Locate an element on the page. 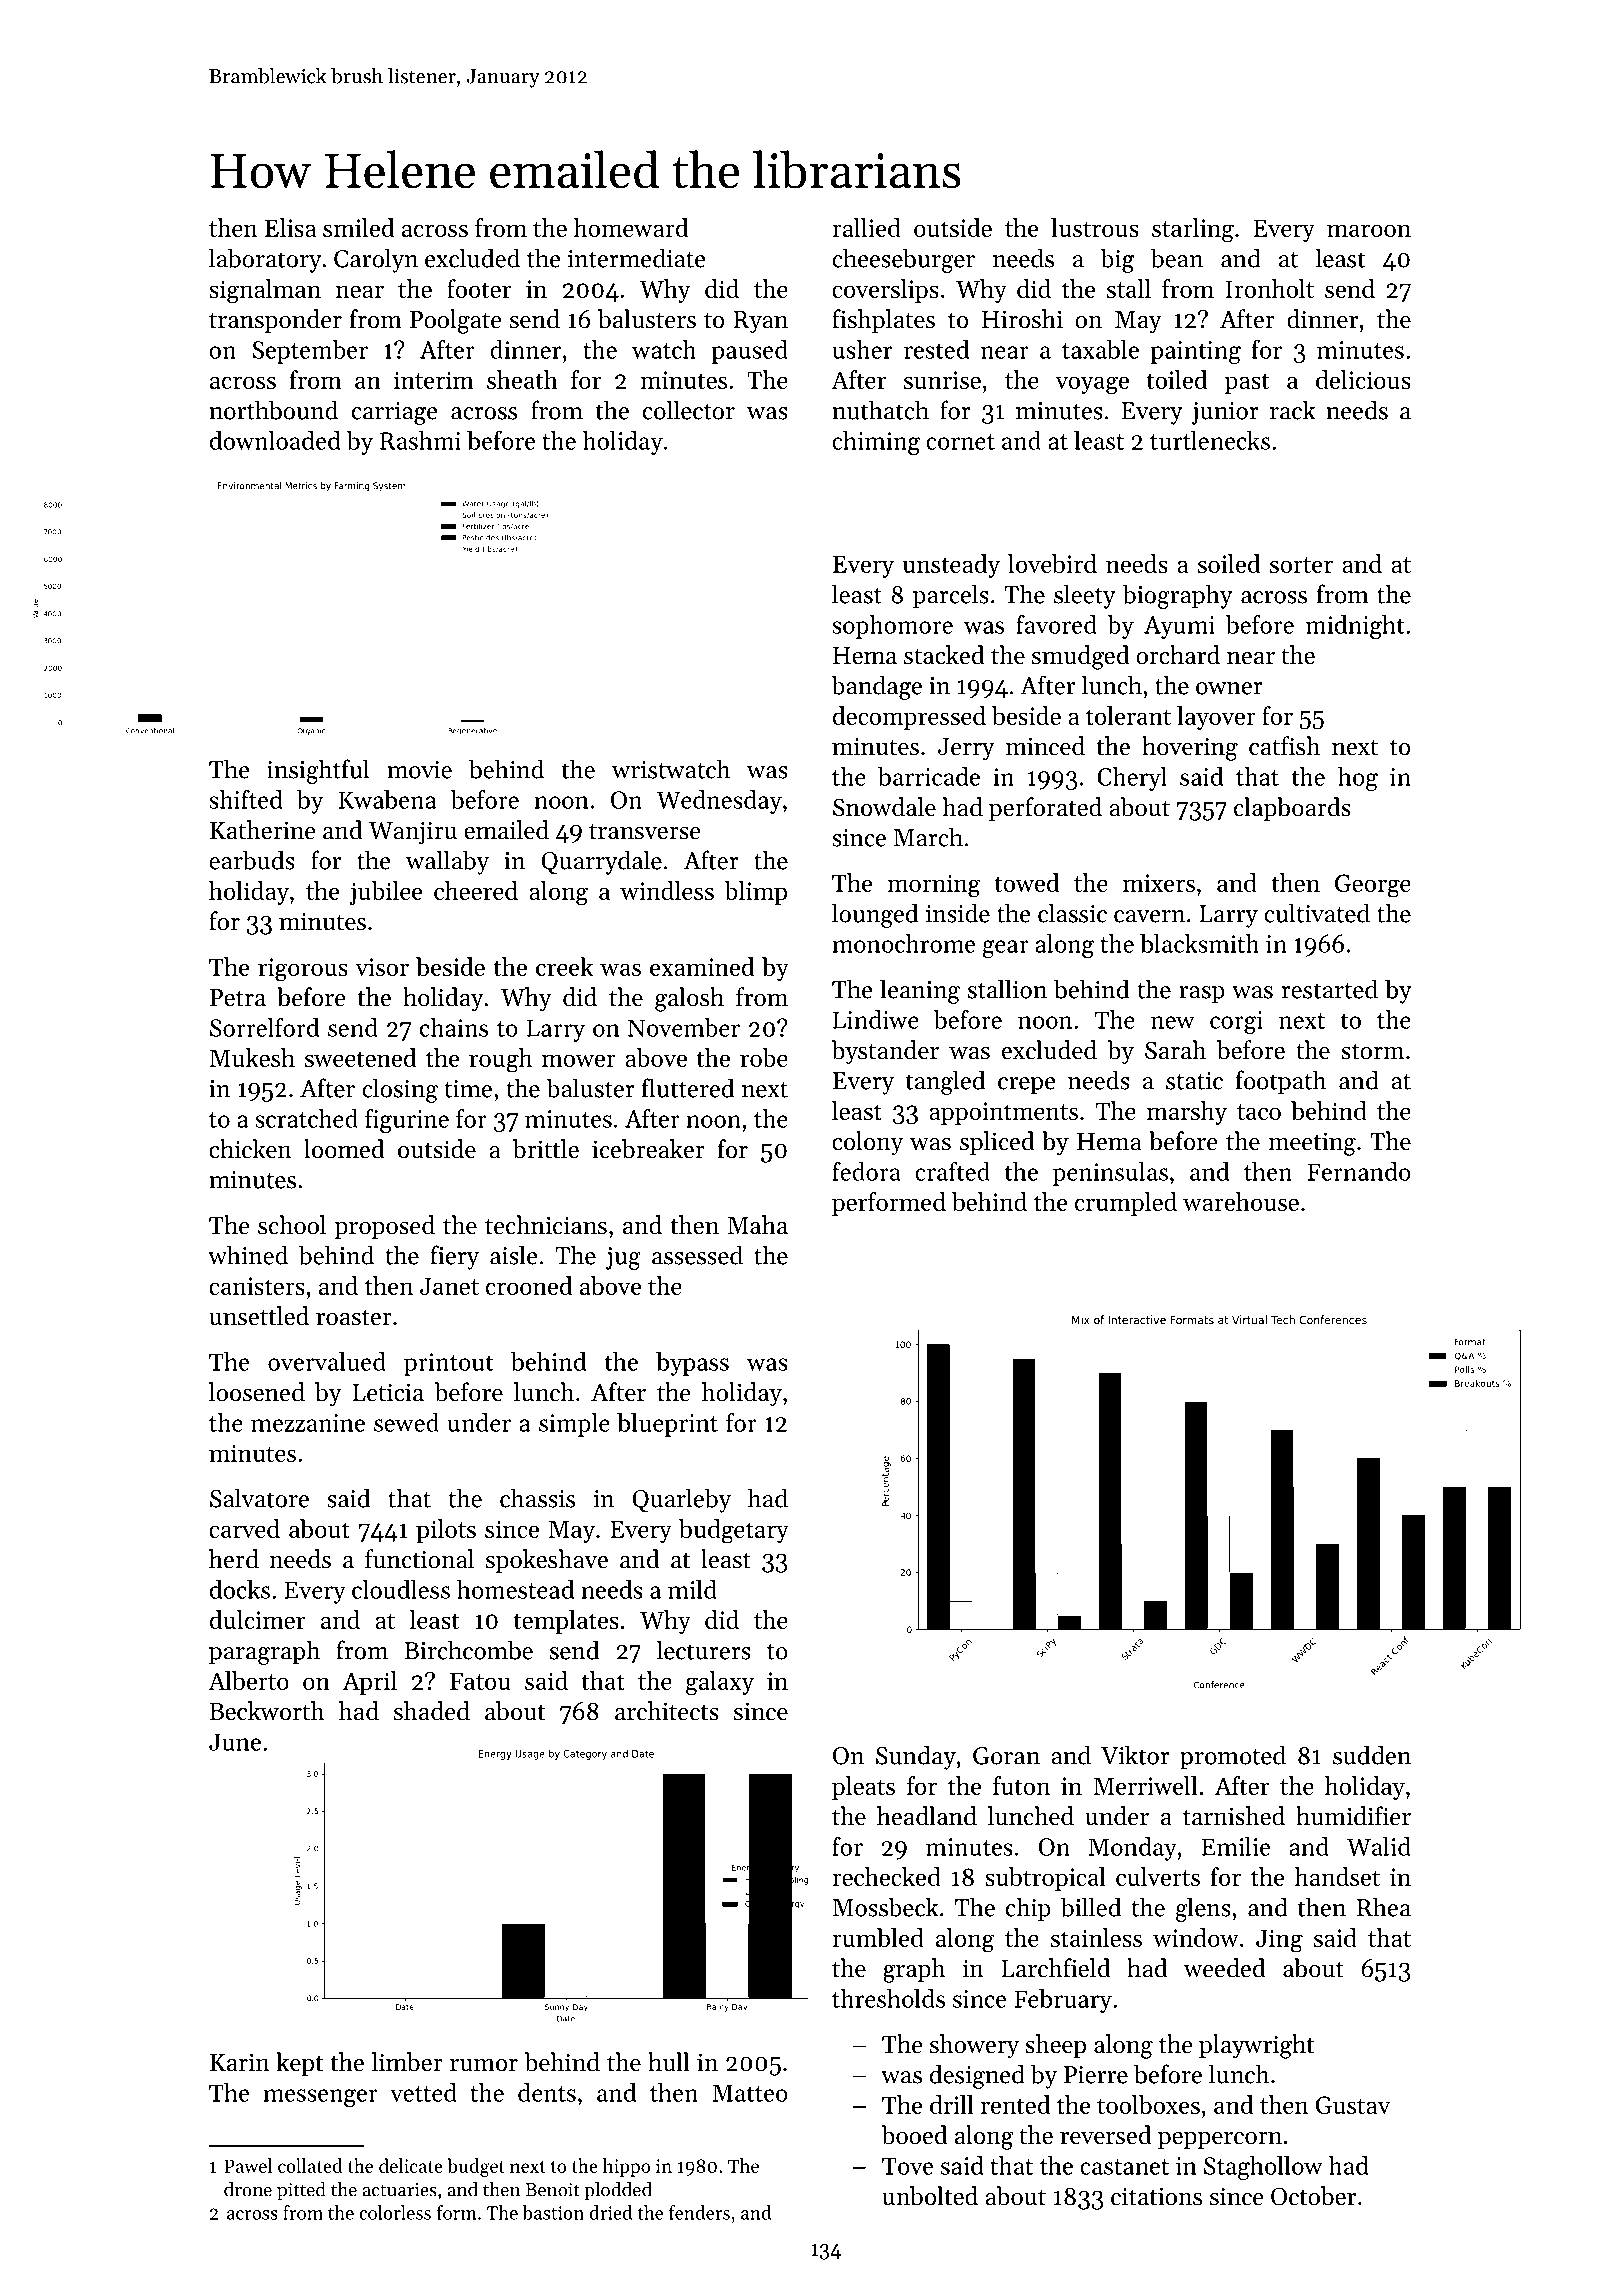  thresholds is located at coordinates (888, 1998).
